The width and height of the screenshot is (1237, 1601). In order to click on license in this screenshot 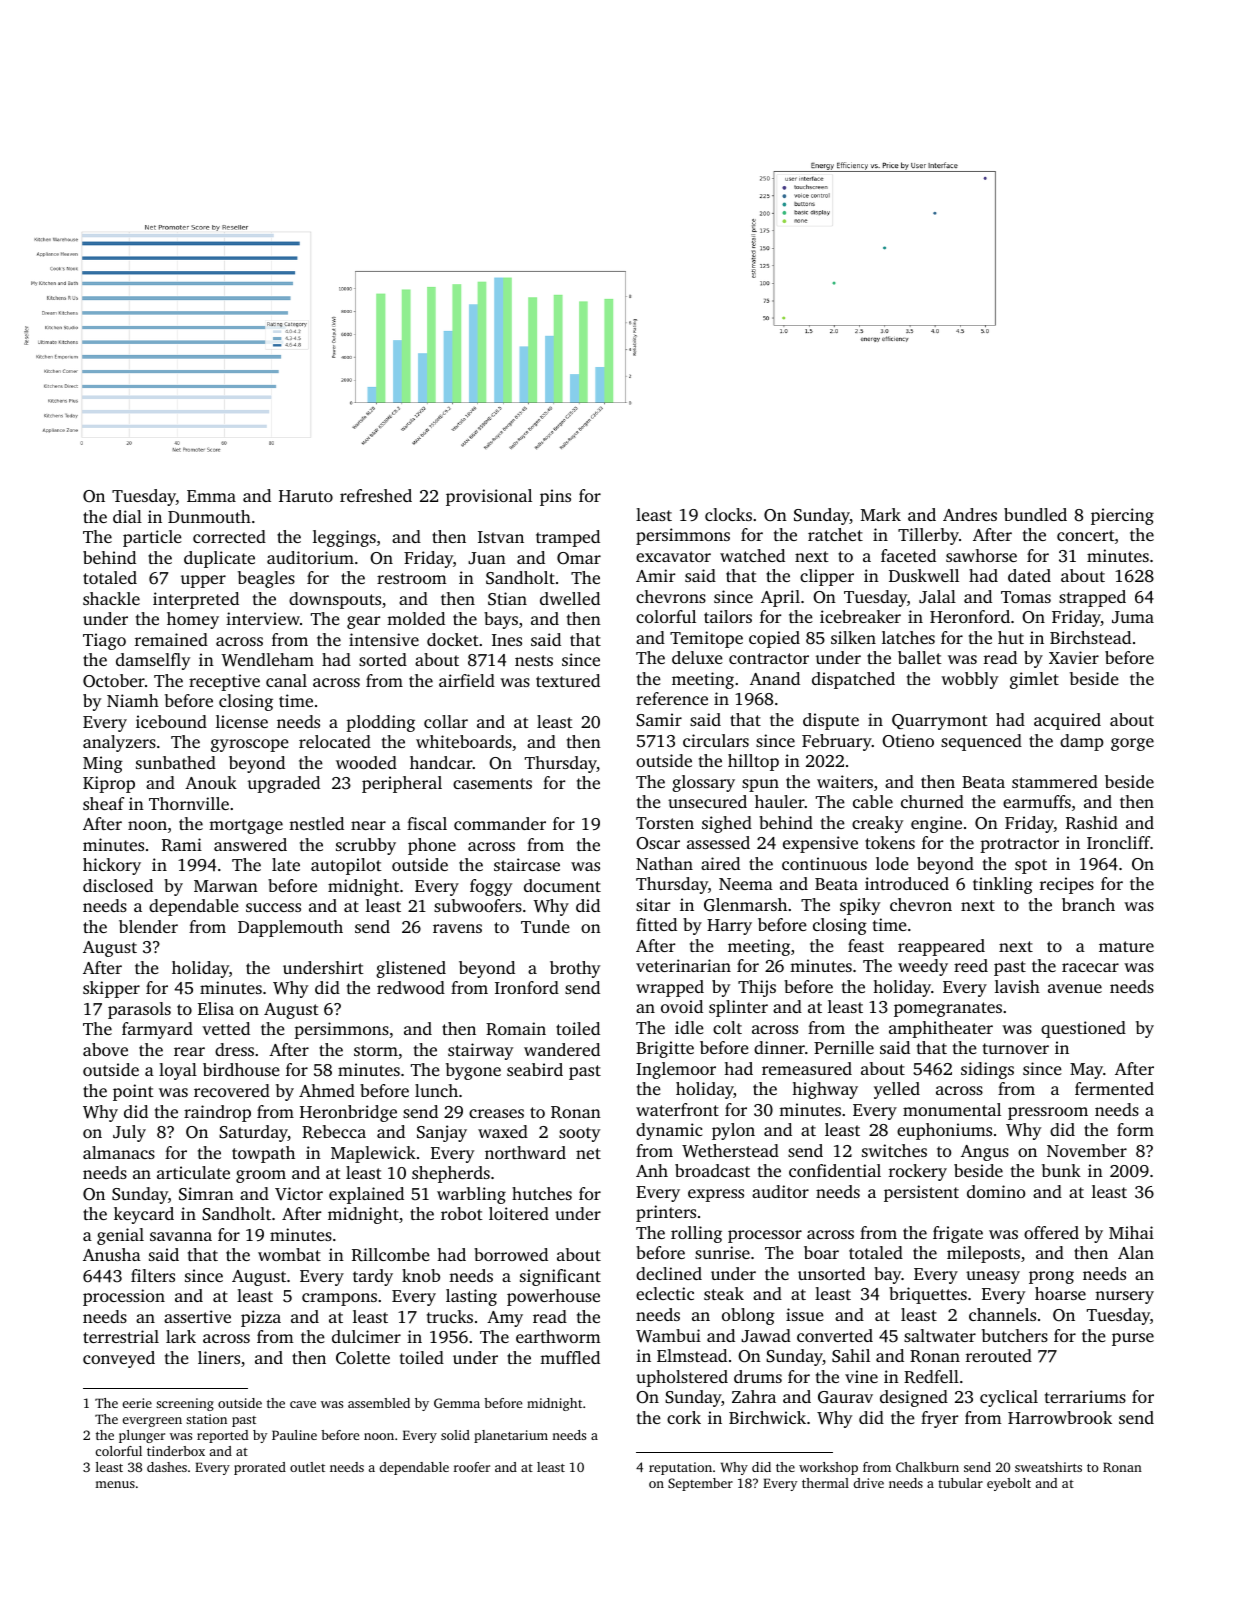, I will do `click(242, 721)`.
